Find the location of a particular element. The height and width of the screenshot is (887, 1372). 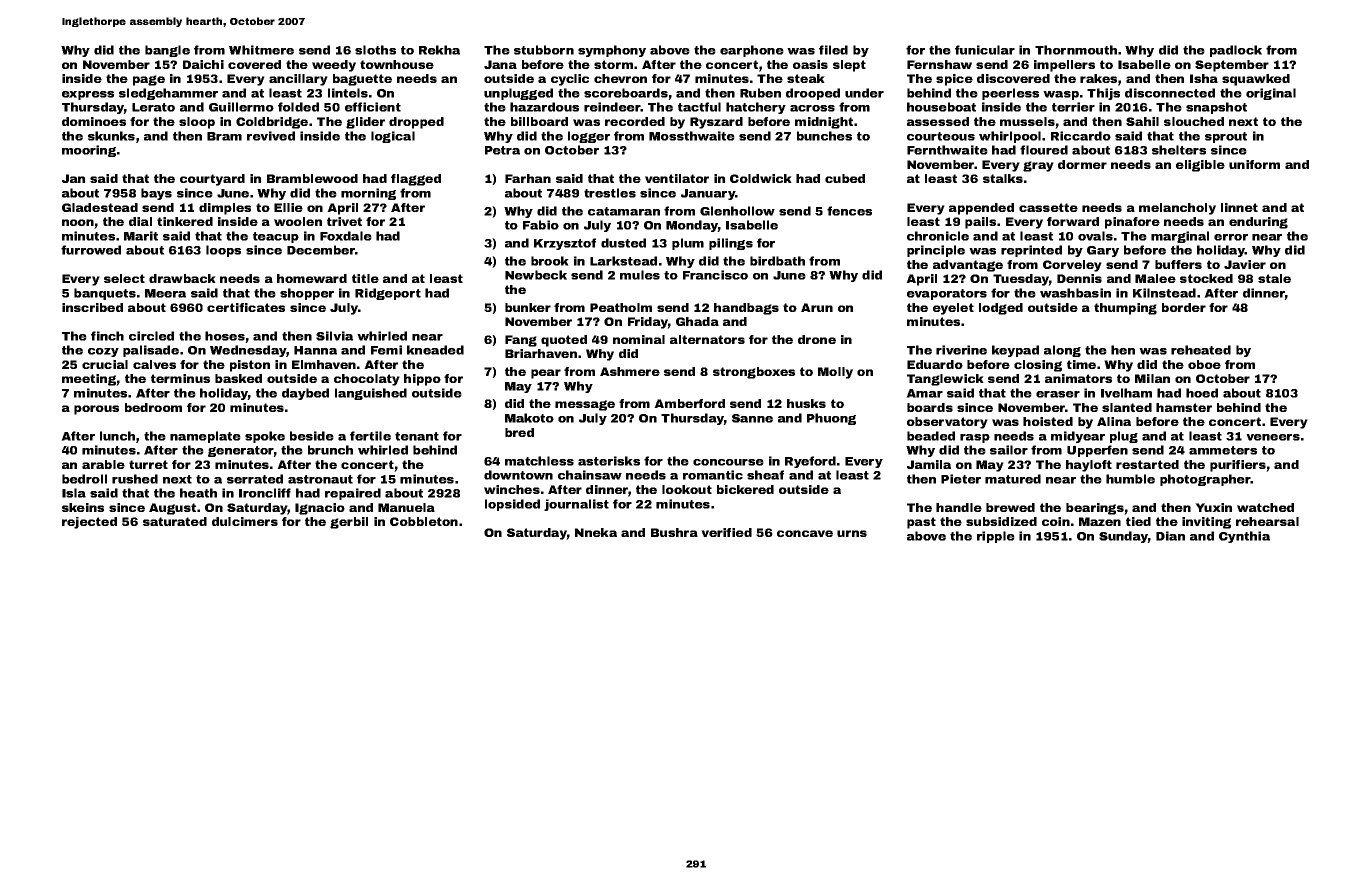

logical is located at coordinates (393, 137).
